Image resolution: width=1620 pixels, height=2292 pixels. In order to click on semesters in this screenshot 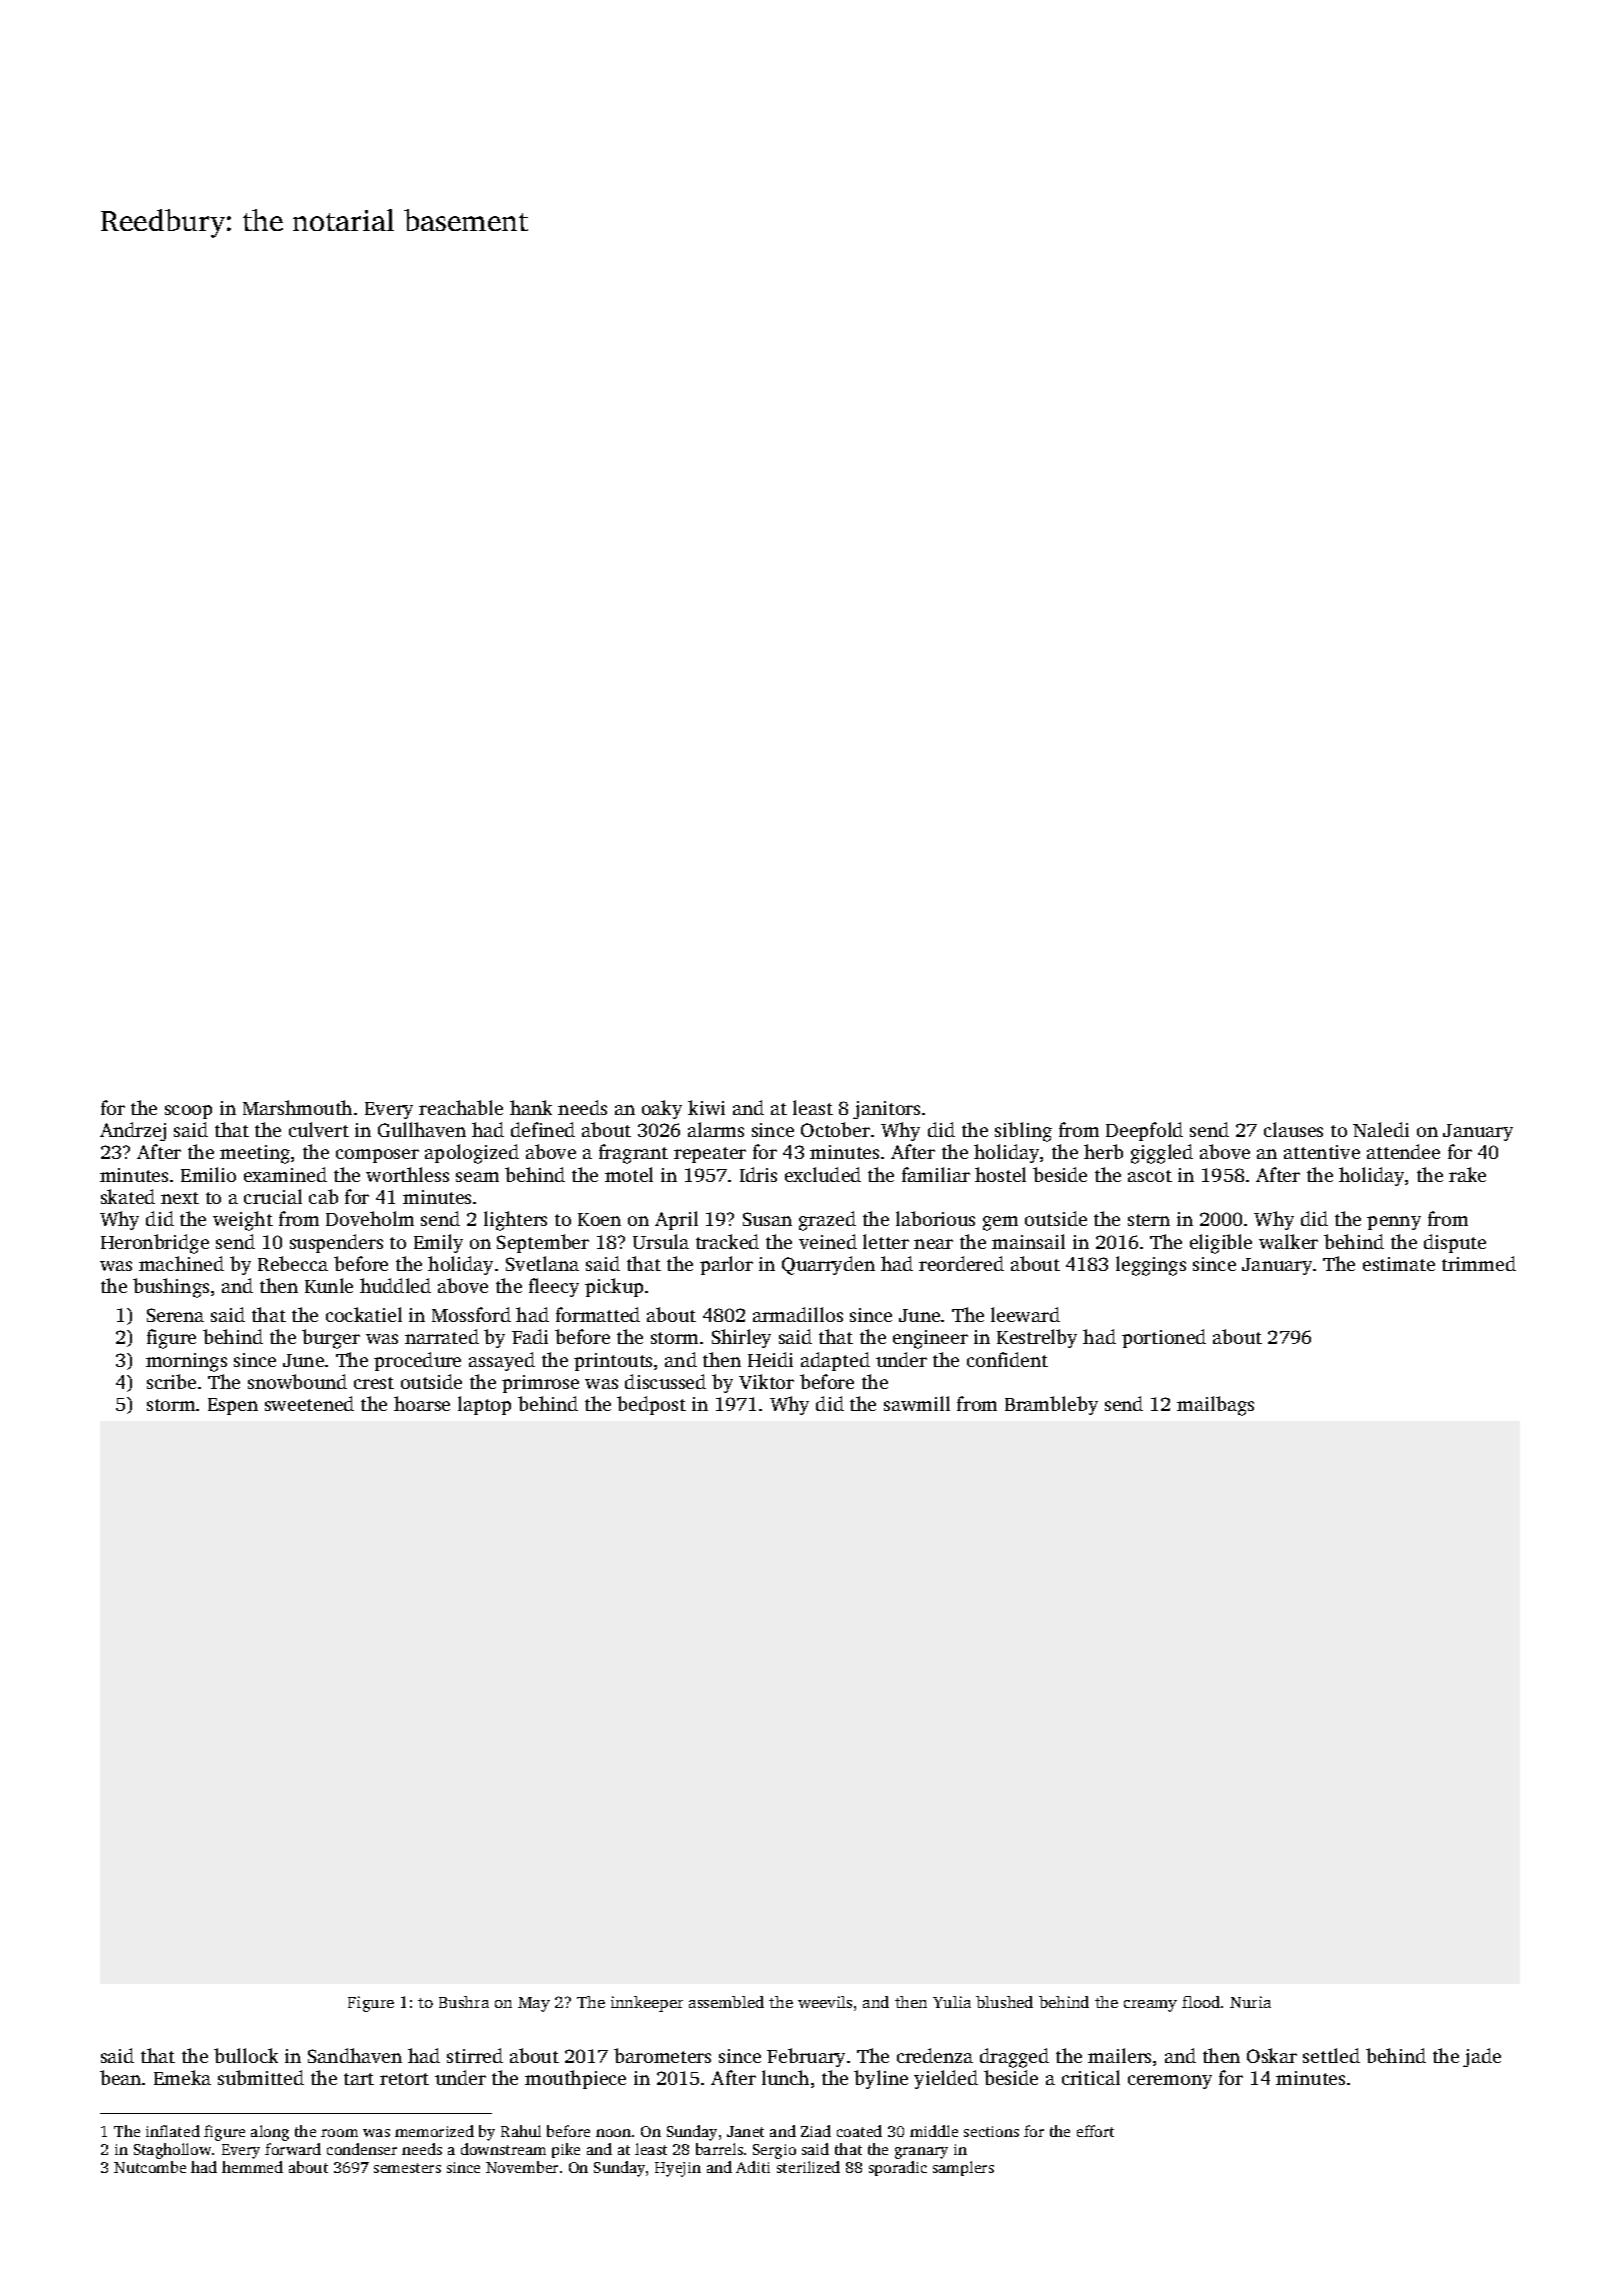, I will do `click(407, 2168)`.
